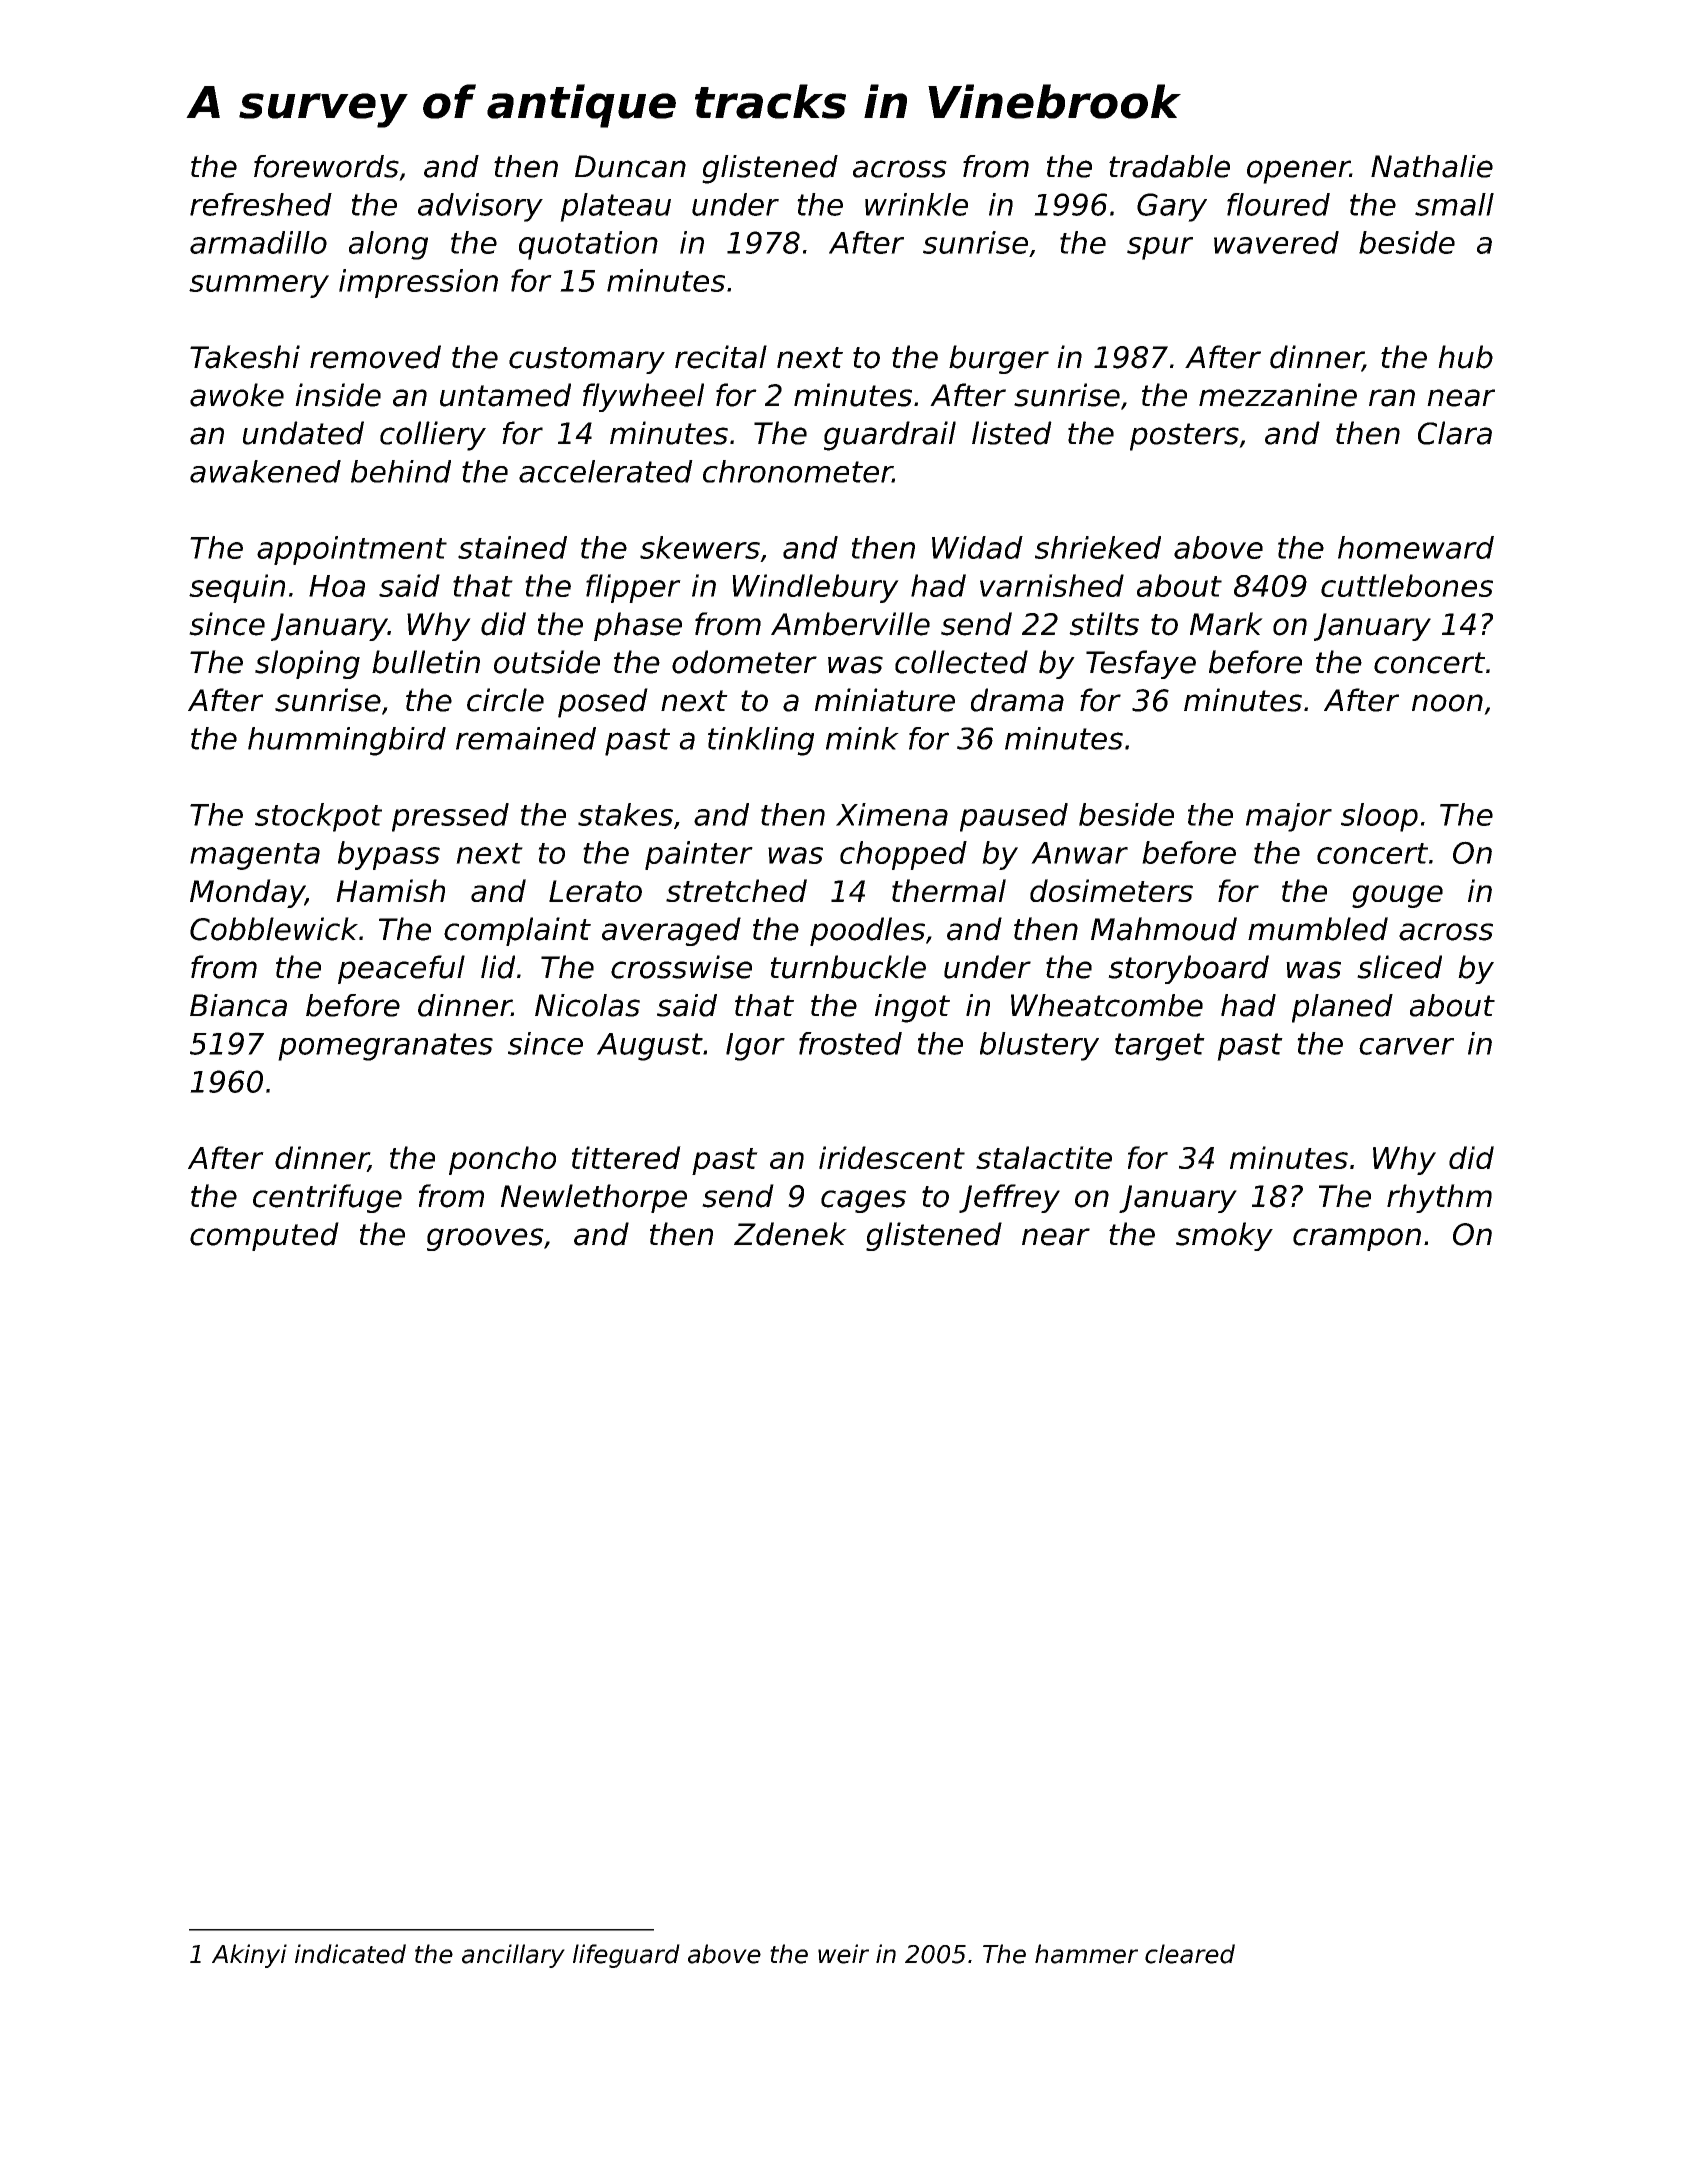 The height and width of the document is (2178, 1683). What do you see at coordinates (1224, 1236) in the document?
I see `smoky` at bounding box center [1224, 1236].
